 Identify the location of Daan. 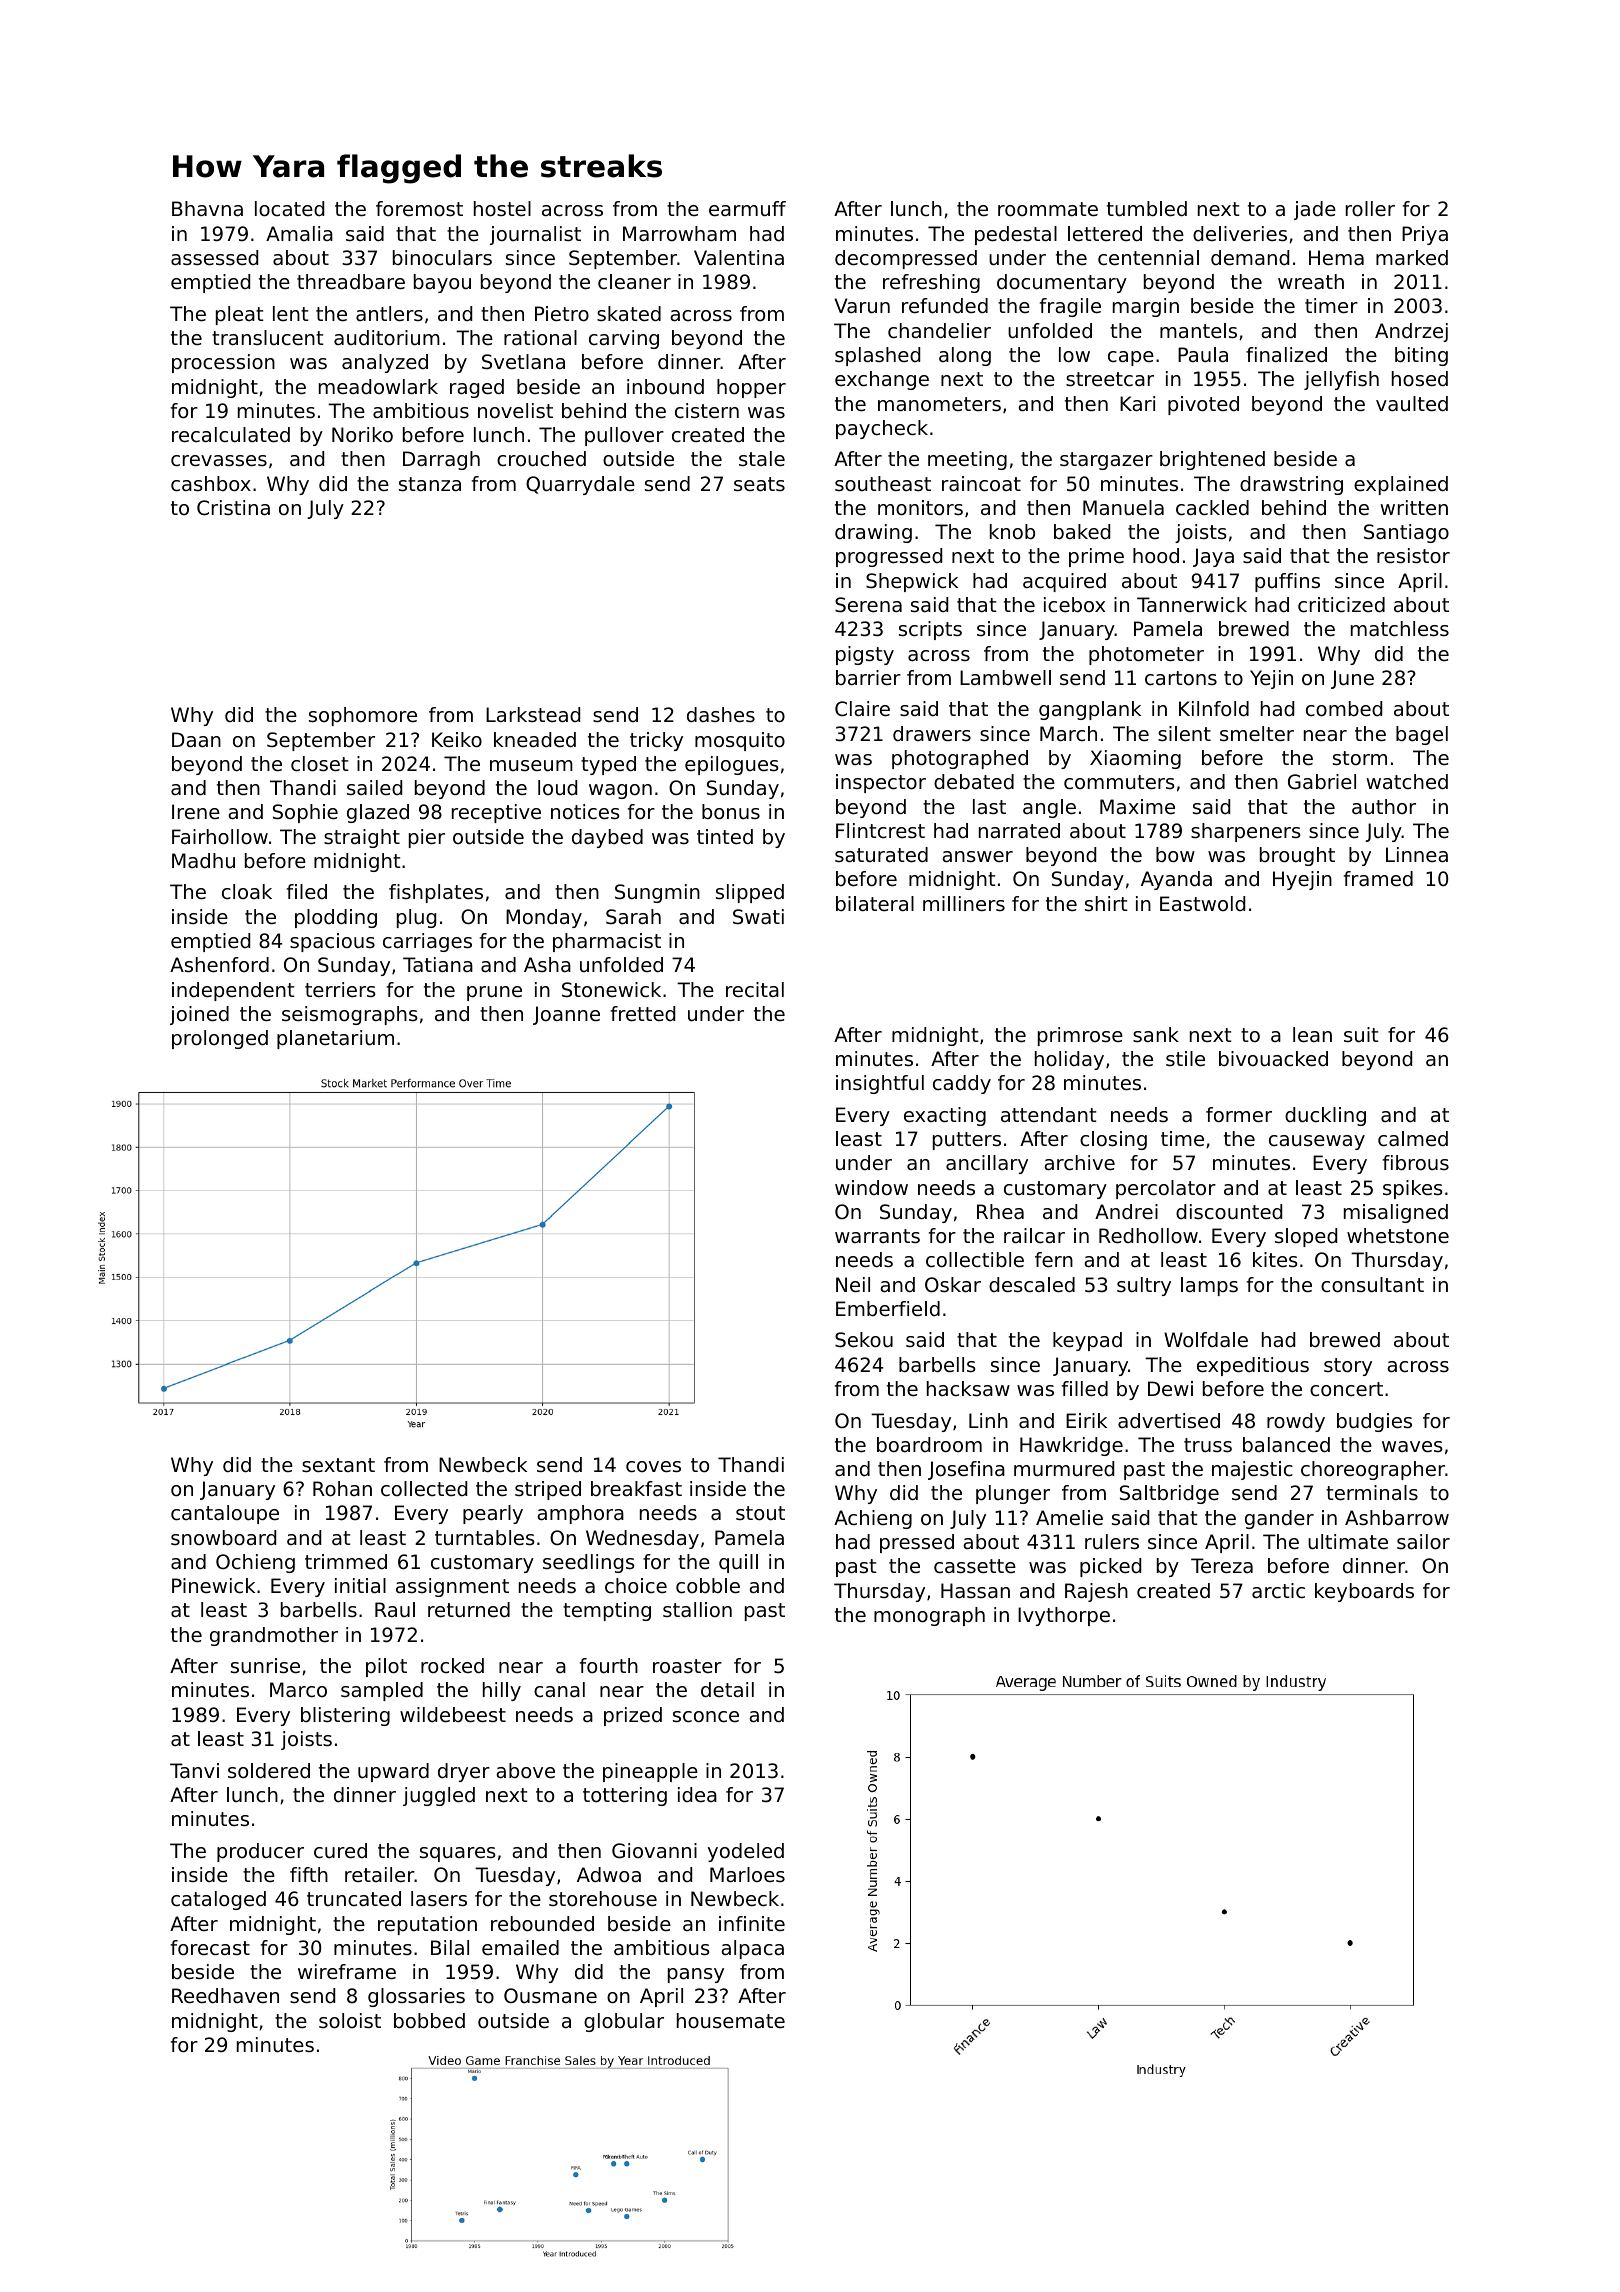
(196, 740).
